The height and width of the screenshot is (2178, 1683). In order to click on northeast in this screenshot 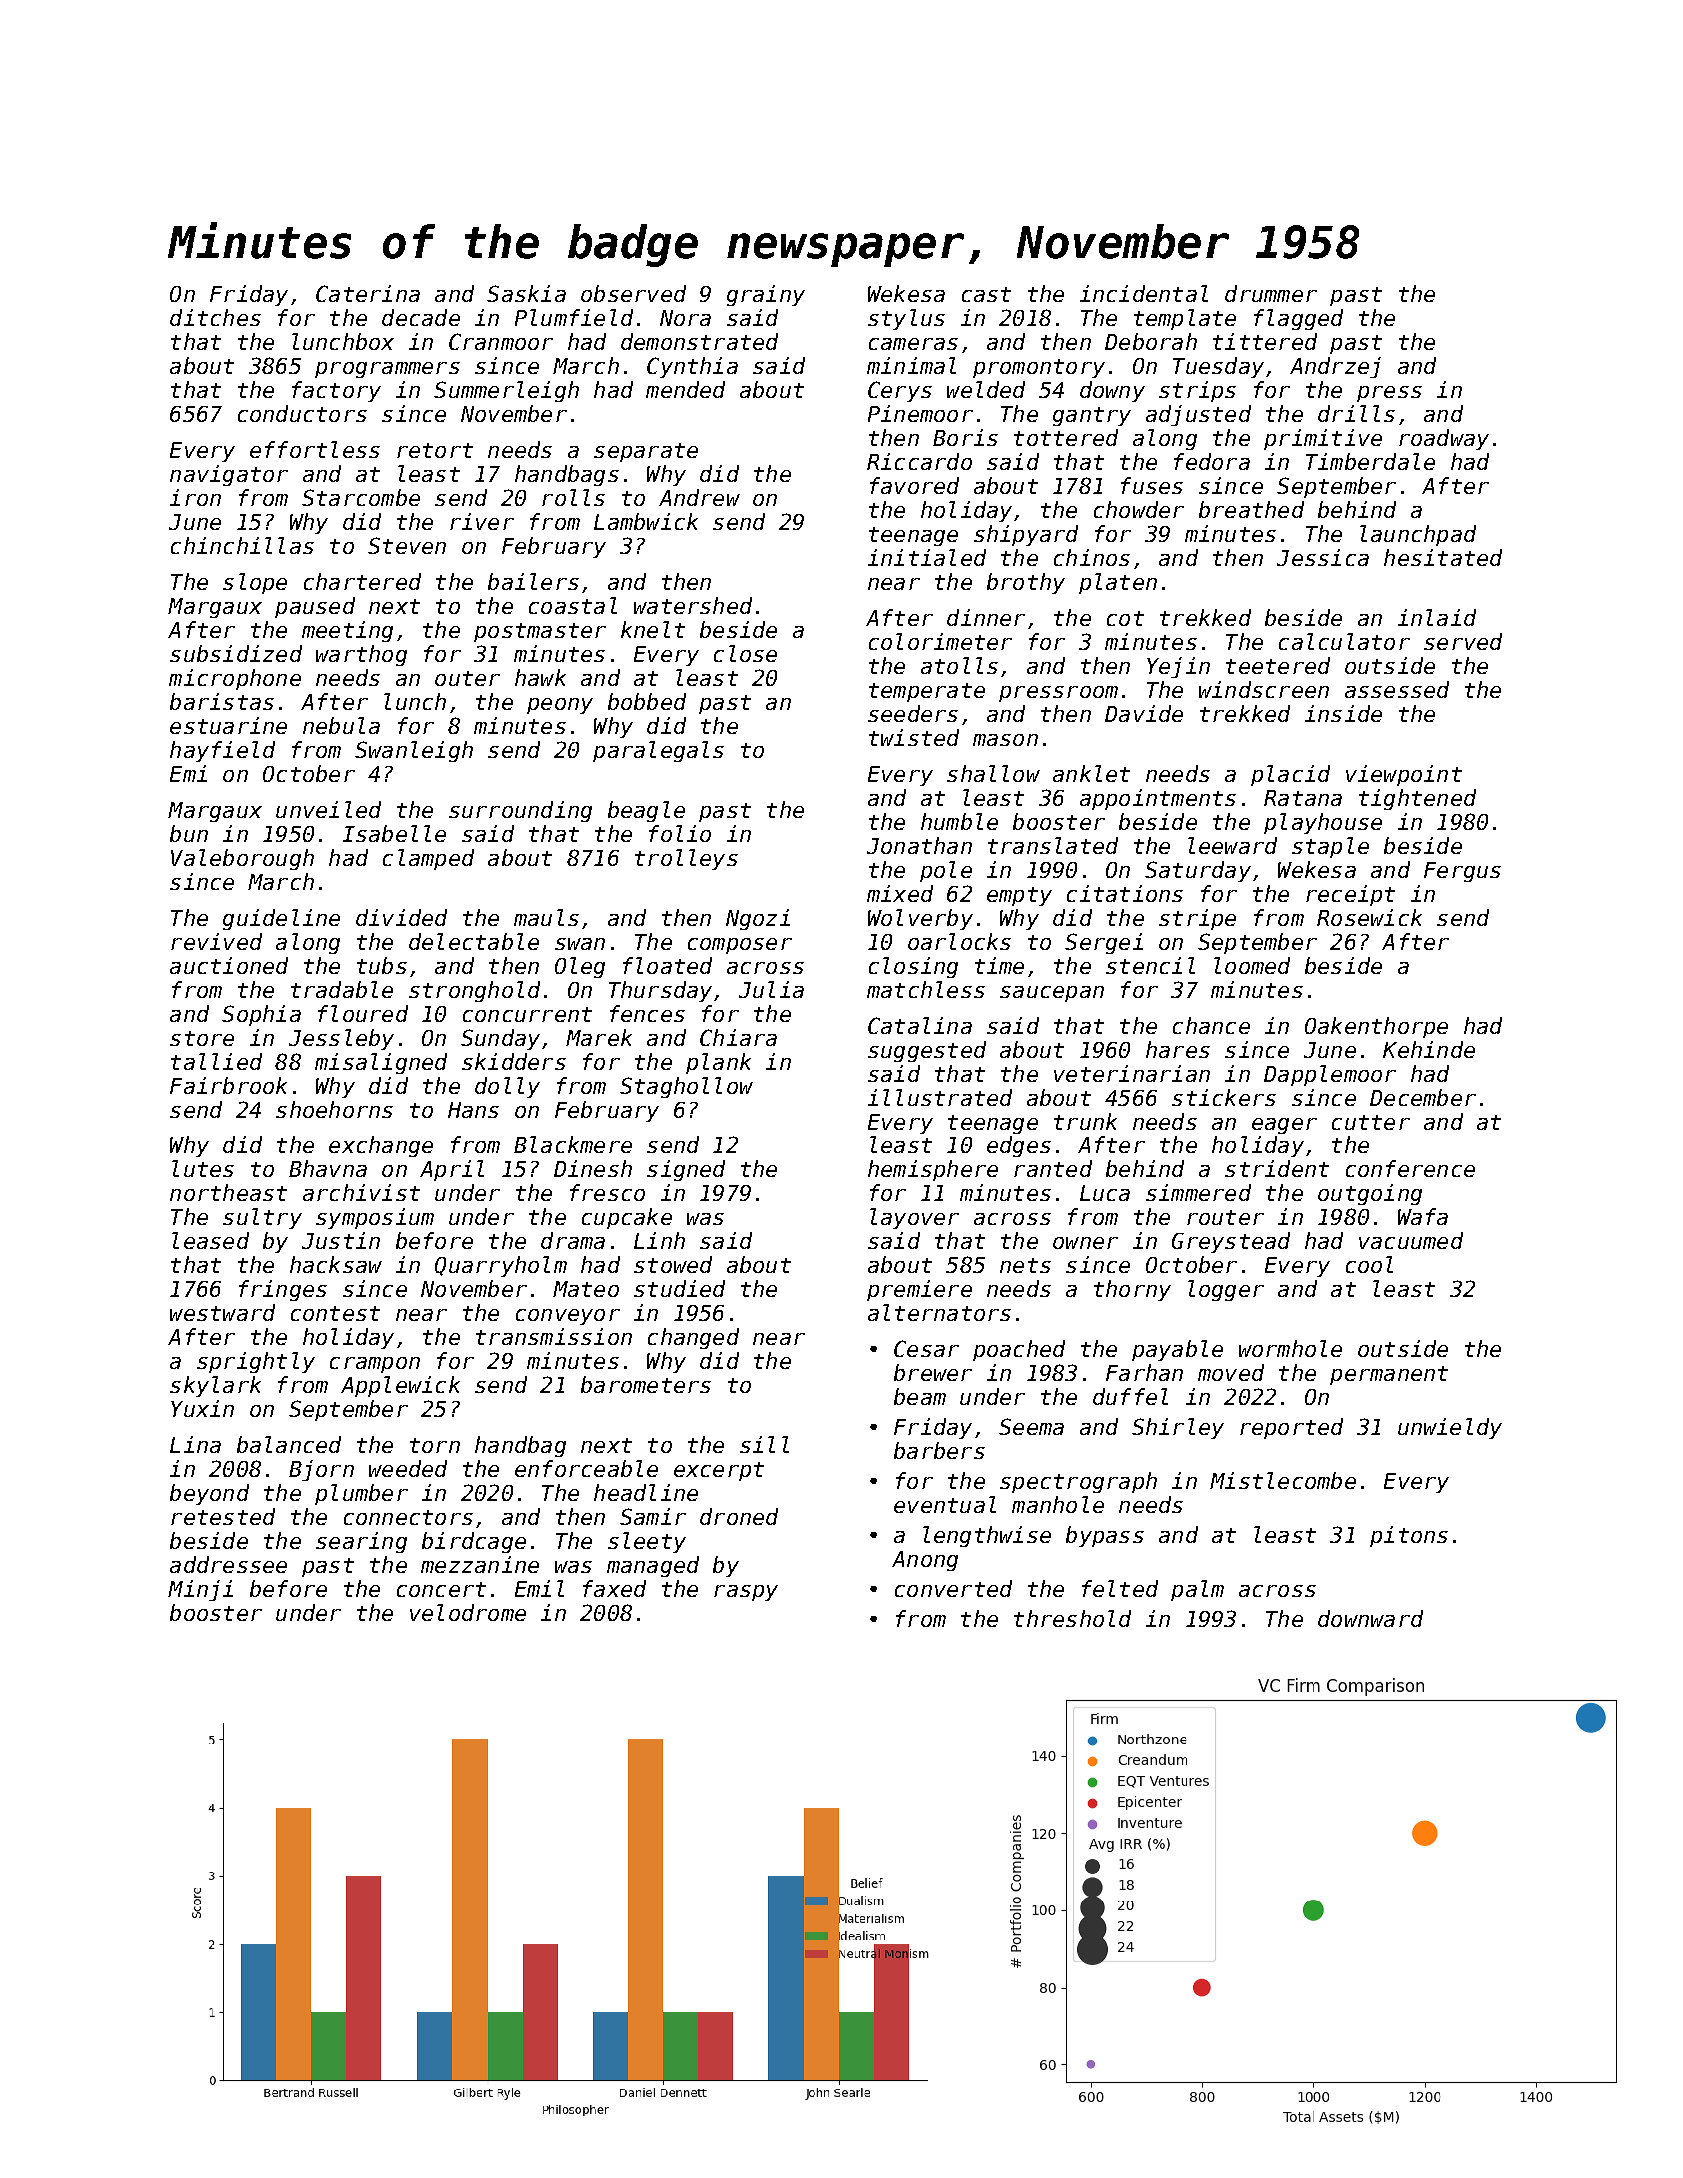, I will do `click(228, 1192)`.
